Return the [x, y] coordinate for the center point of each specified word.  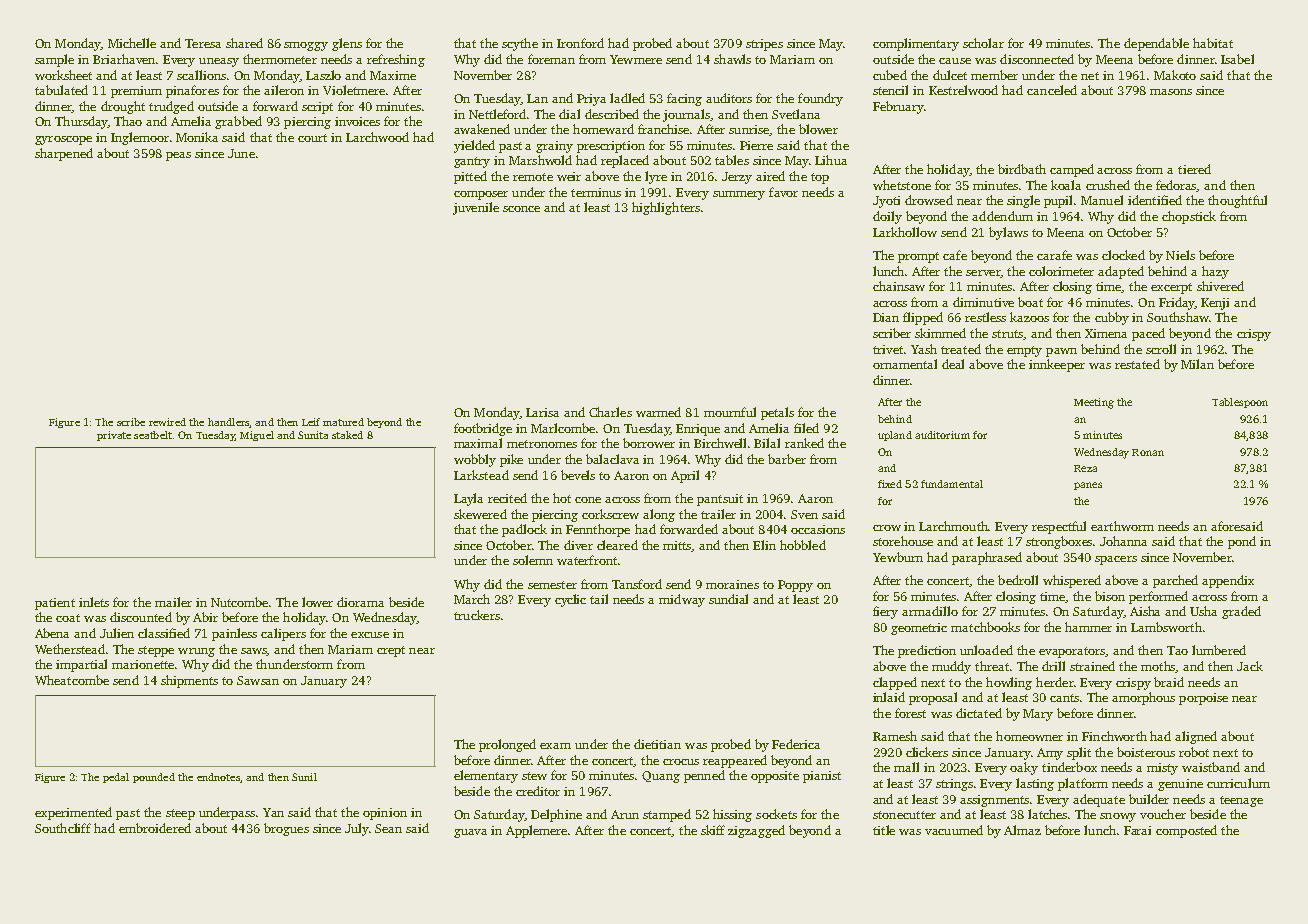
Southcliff [63, 828]
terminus [596, 192]
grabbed [238, 122]
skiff [713, 830]
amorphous [1143, 698]
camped [1072, 170]
